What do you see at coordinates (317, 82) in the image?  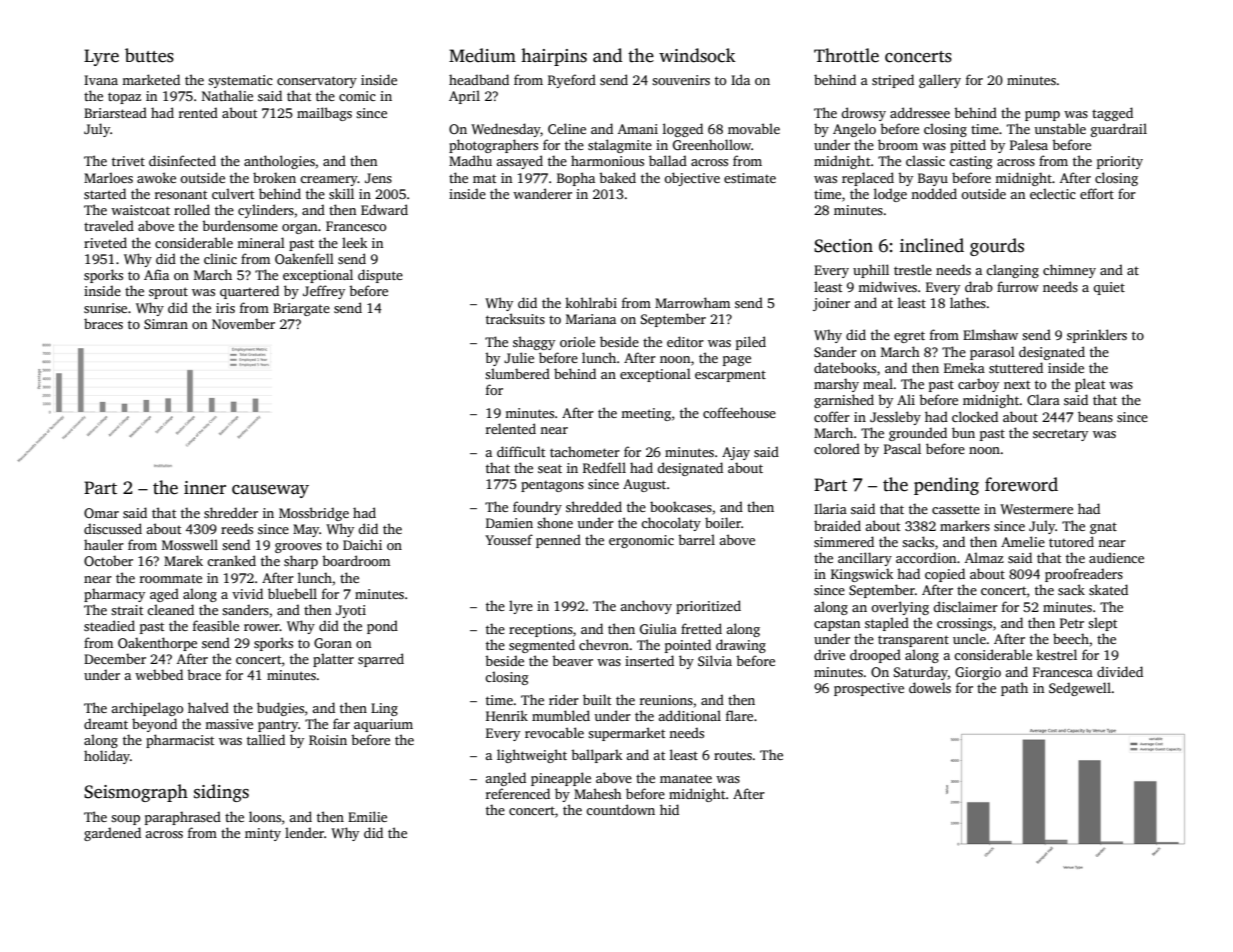 I see `conservatory` at bounding box center [317, 82].
